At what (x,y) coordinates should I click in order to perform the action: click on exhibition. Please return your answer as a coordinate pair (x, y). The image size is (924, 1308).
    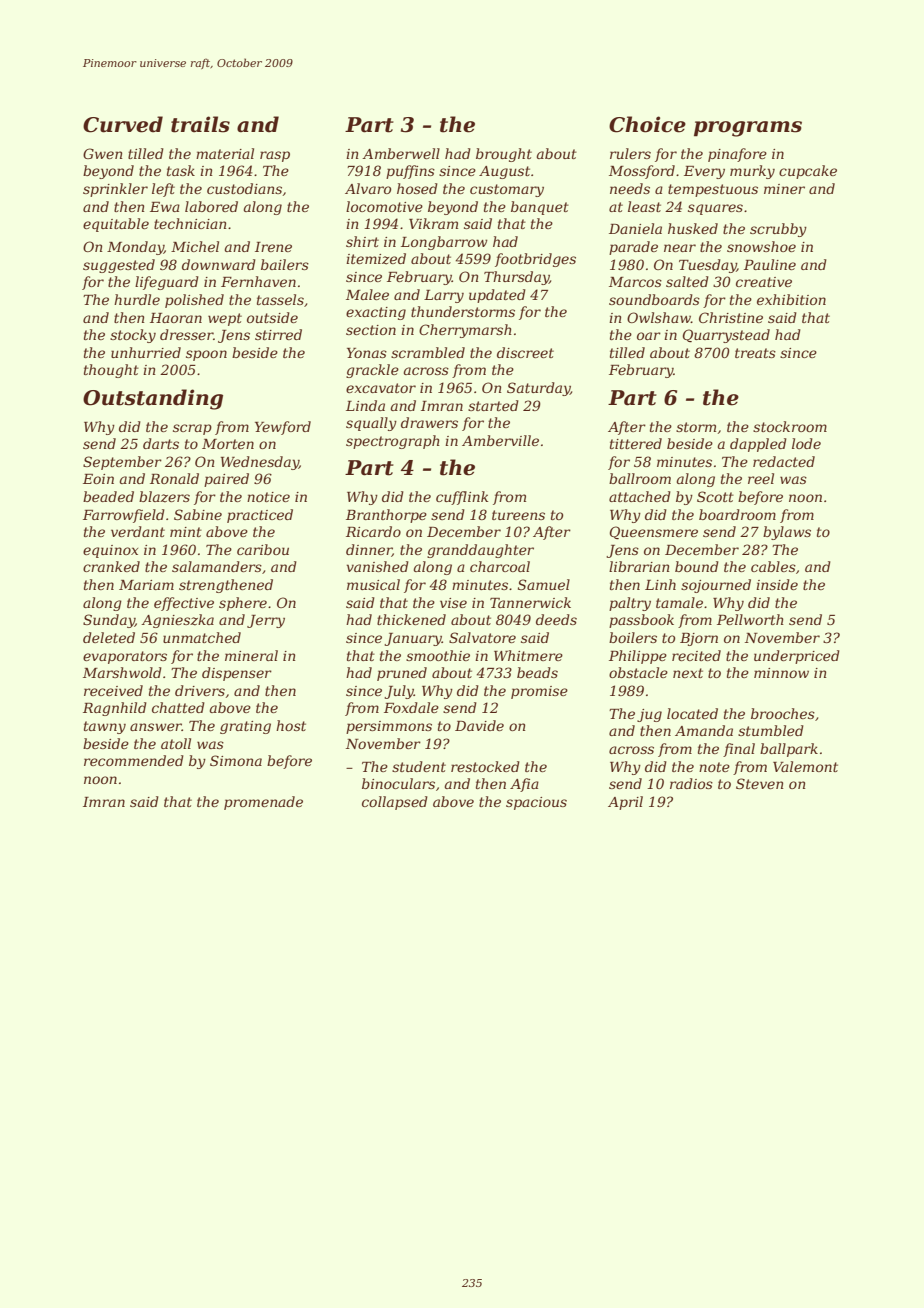
    Looking at the image, I should click on (791, 299).
